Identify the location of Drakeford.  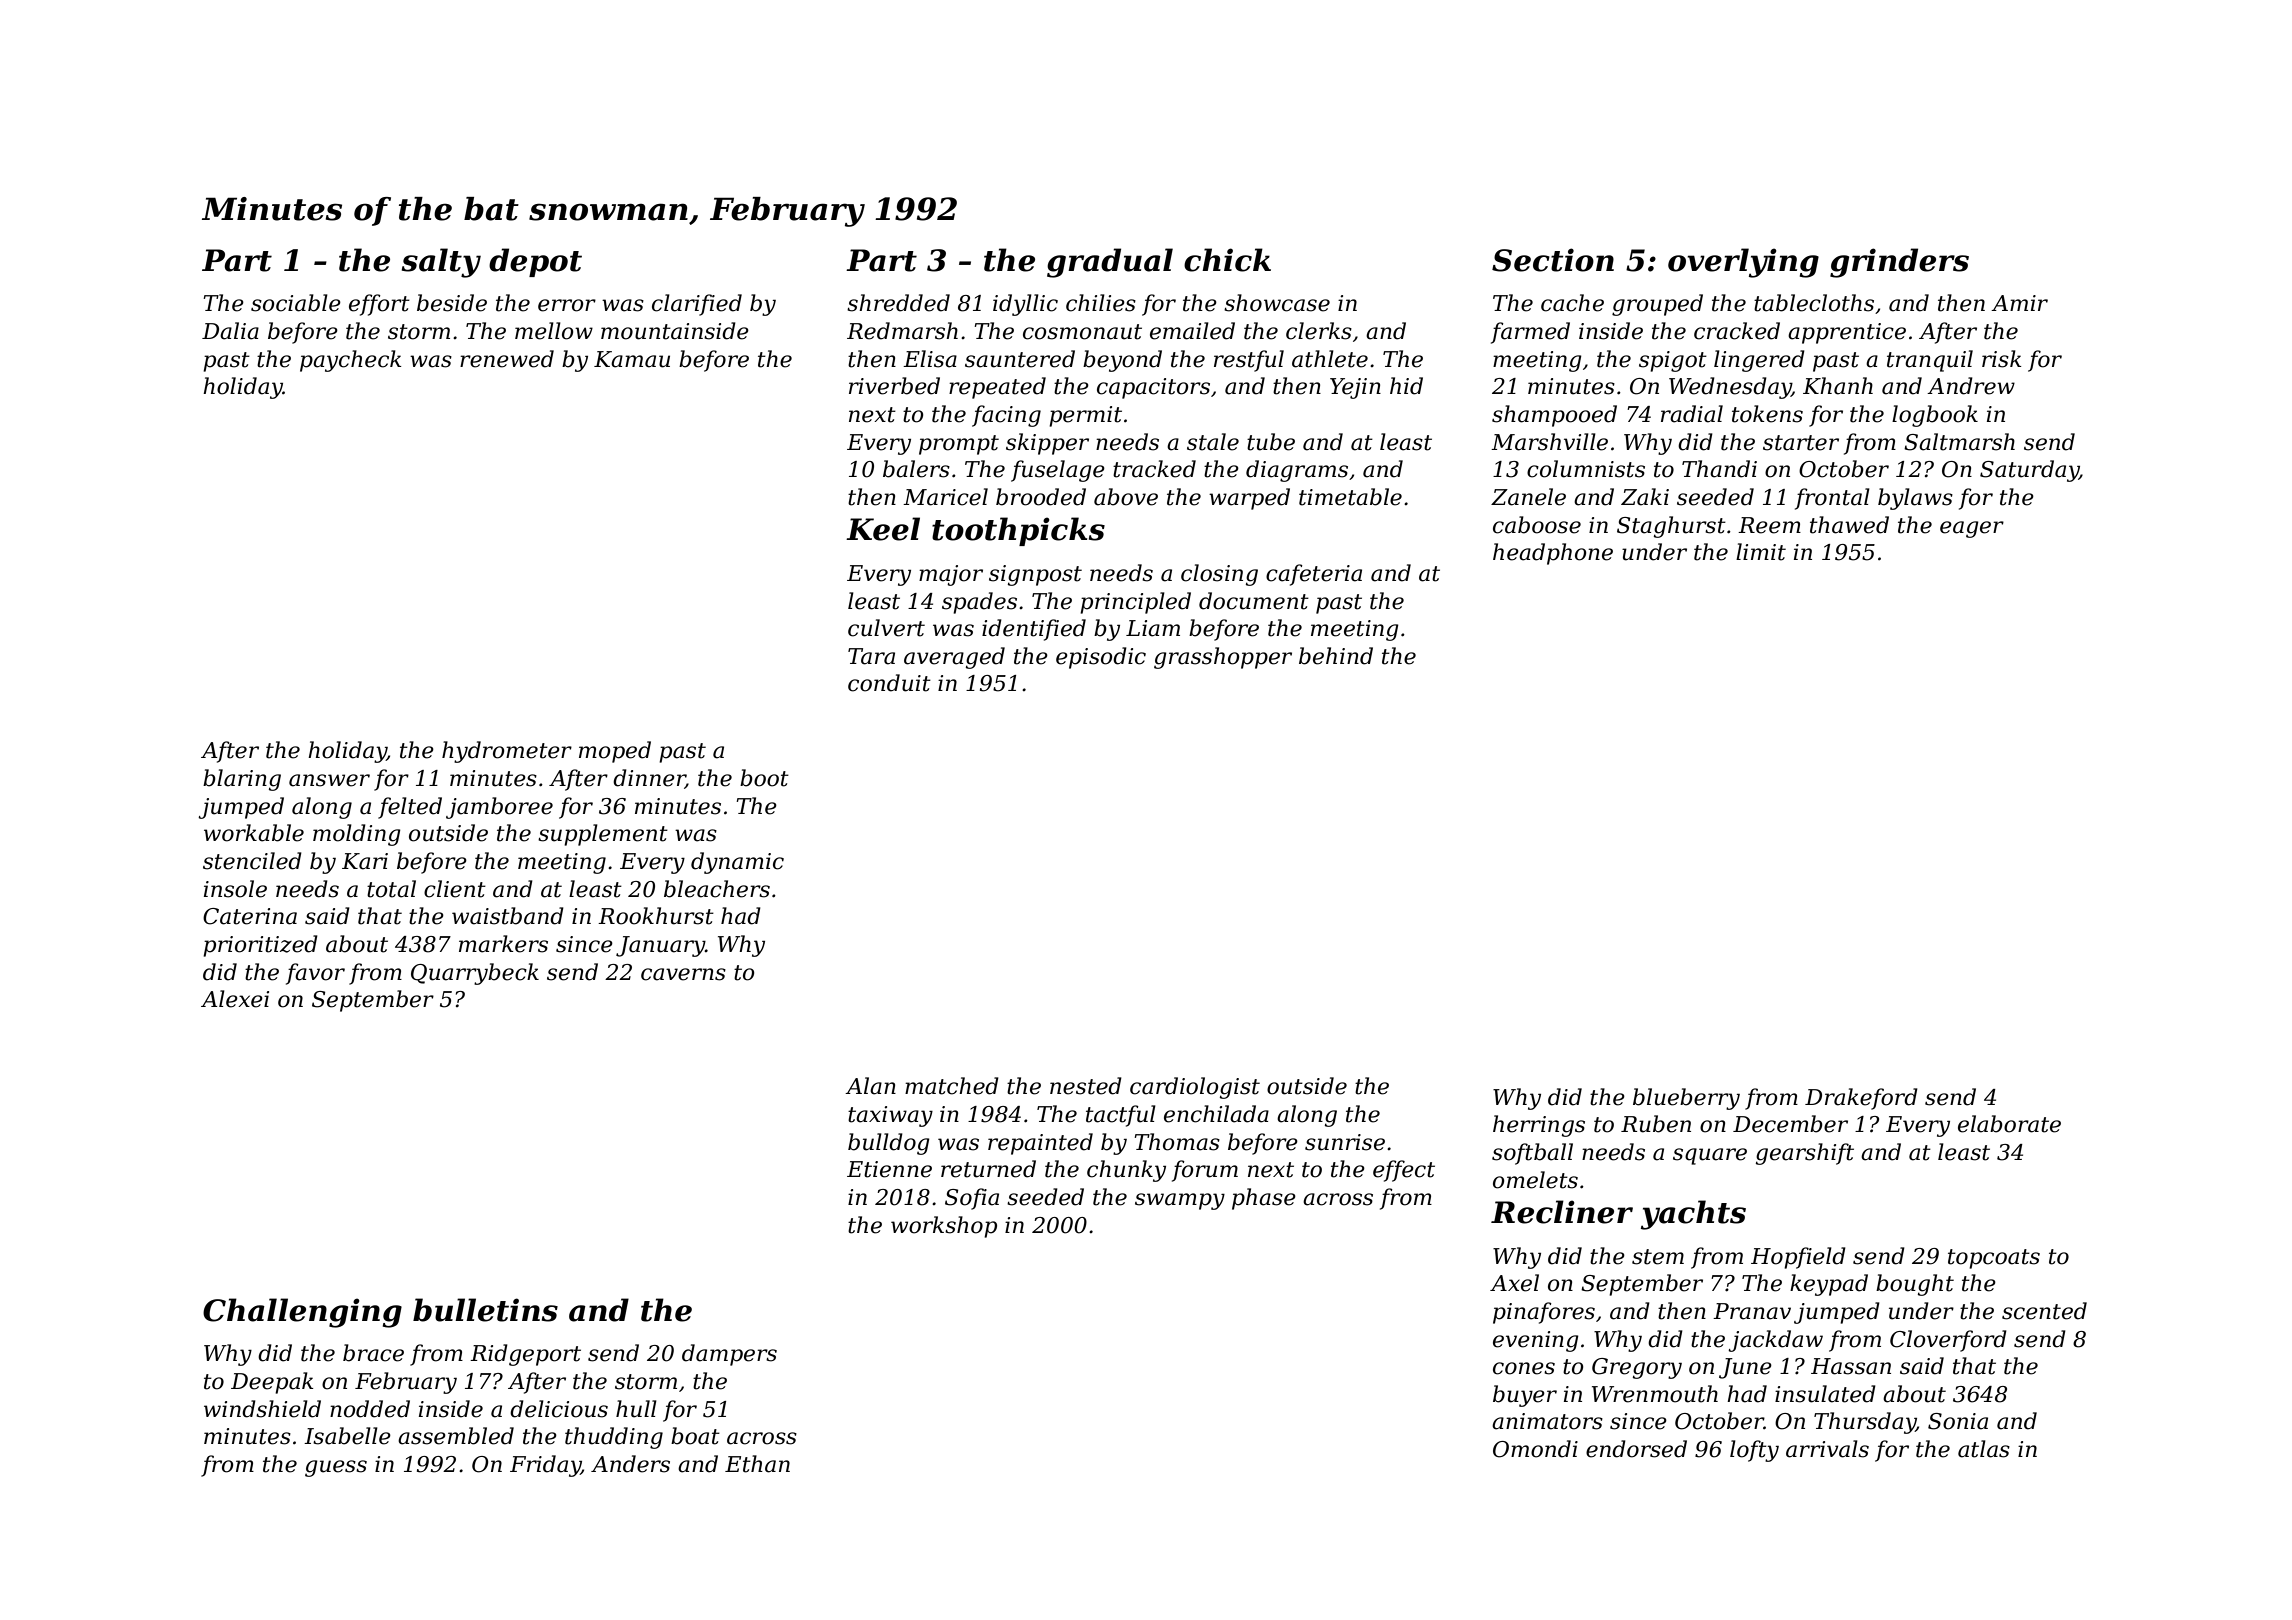
(1861, 1099).
